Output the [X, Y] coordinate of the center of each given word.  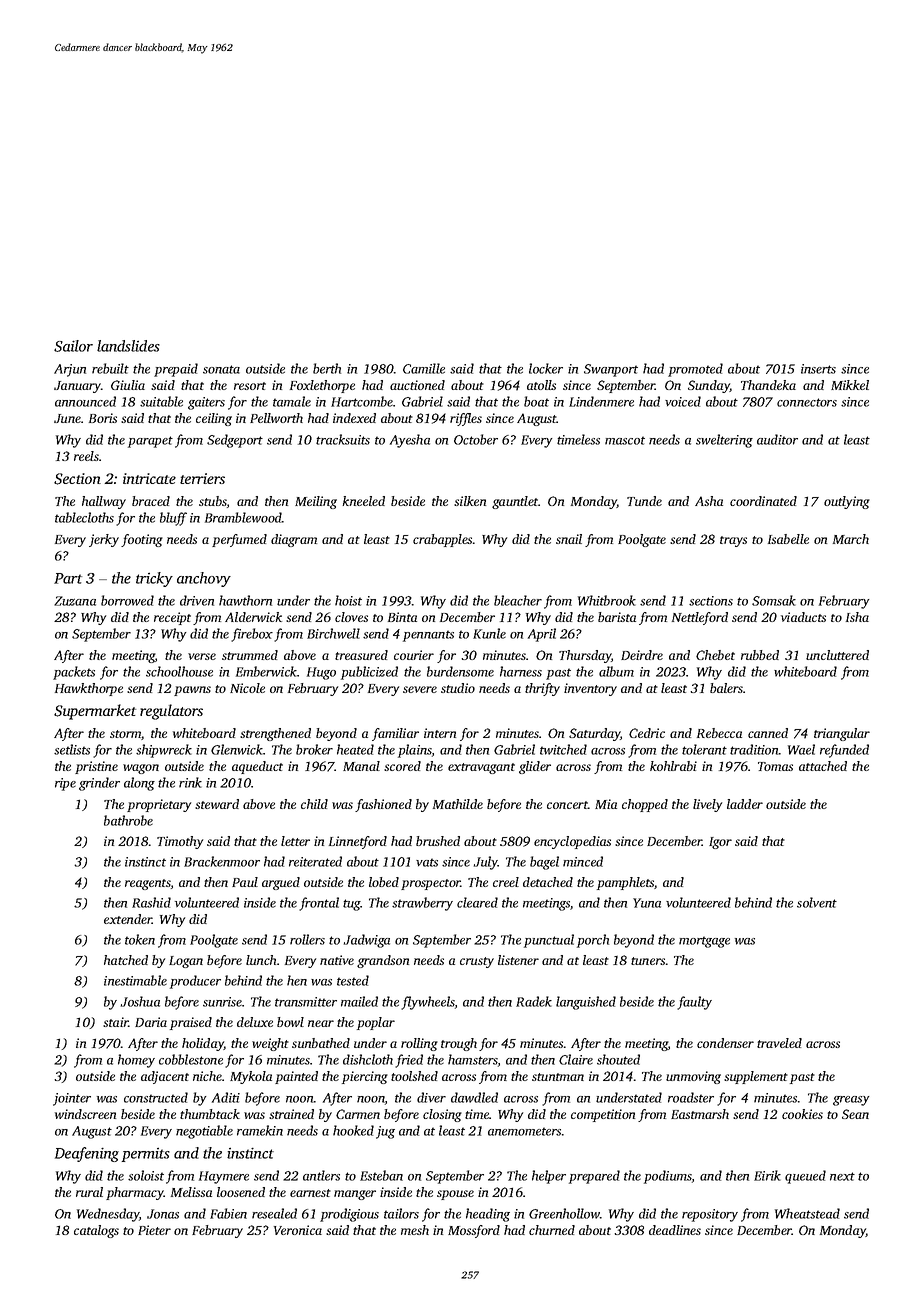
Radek [534, 1001]
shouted [618, 1059]
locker [546, 368]
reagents [148, 884]
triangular [842, 734]
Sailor [73, 346]
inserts [818, 369]
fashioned [383, 805]
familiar [395, 734]
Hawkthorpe [89, 689]
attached [823, 766]
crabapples [442, 540]
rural [89, 1192]
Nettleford [700, 618]
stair [116, 1022]
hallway [104, 502]
